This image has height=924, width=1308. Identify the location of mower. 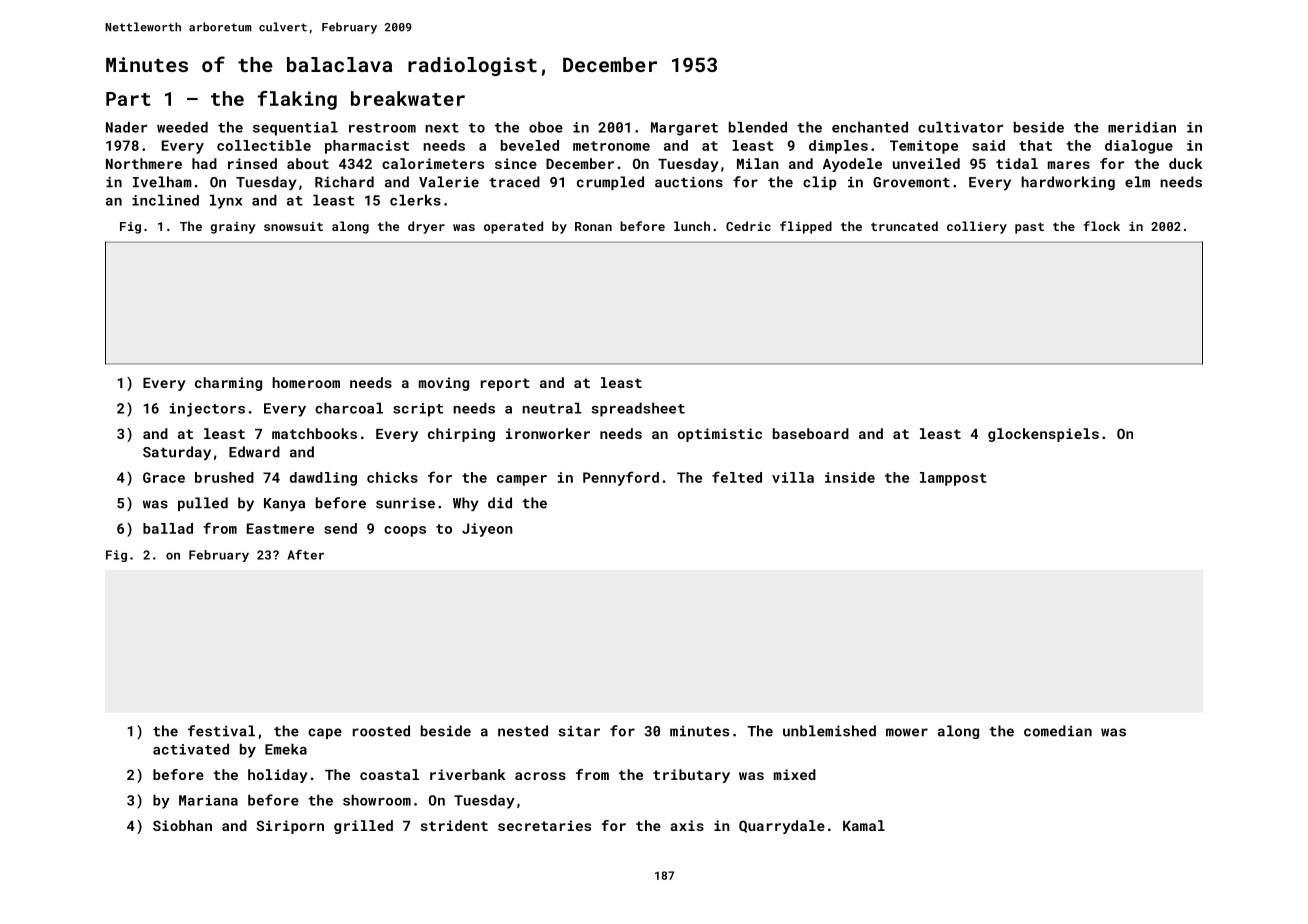
(907, 732).
